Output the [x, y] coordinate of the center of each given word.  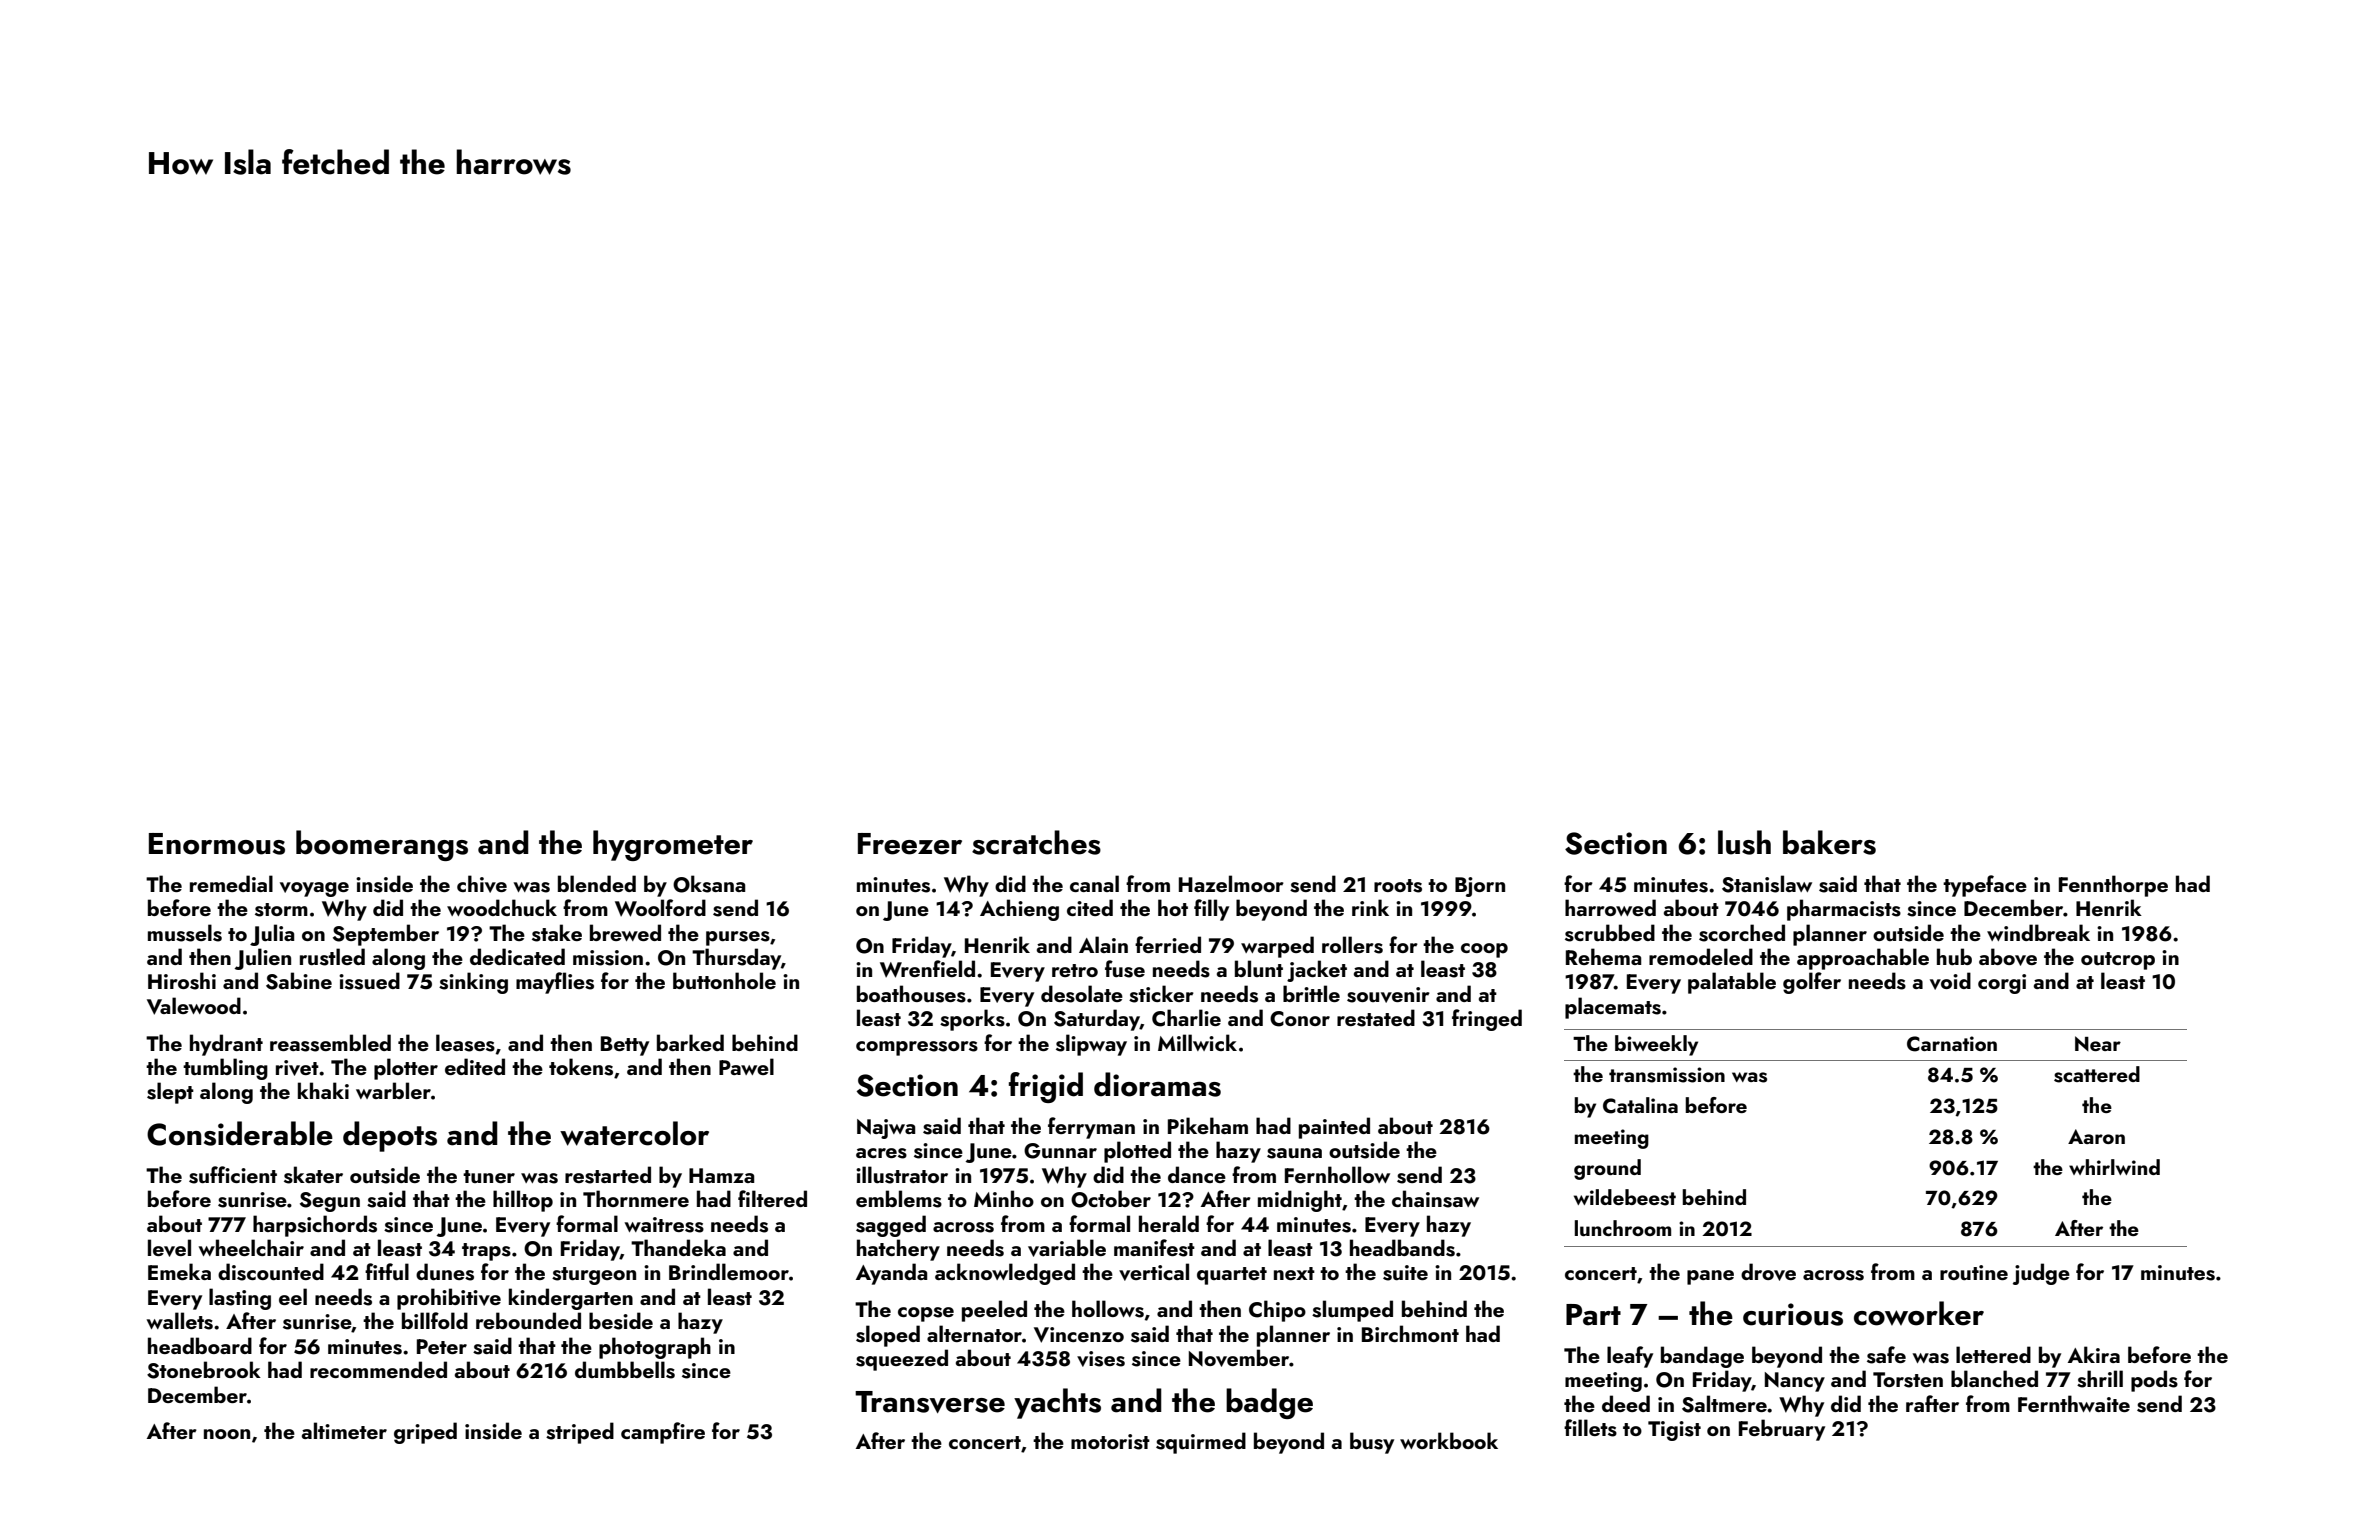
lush [1744, 842]
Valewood [194, 1006]
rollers [1352, 945]
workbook [1449, 1440]
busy [1372, 1443]
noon [227, 1434]
